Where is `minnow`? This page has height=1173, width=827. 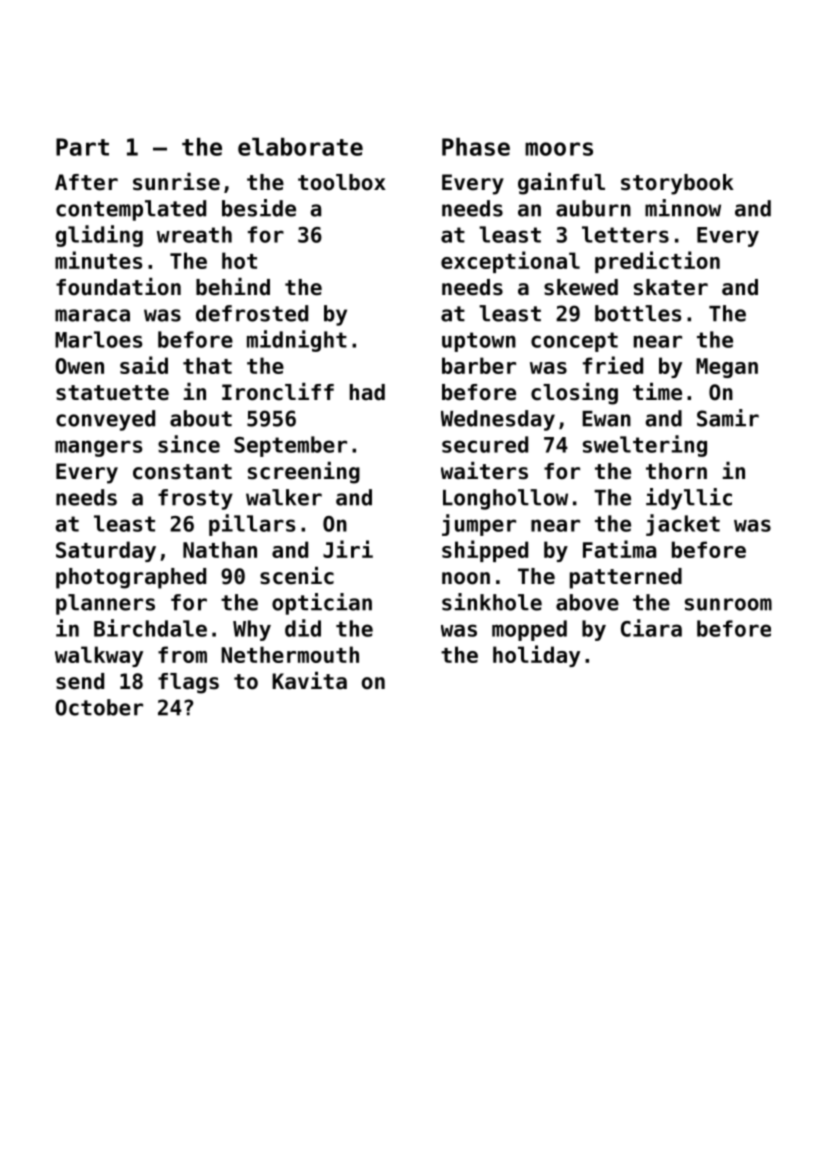
minnow is located at coordinates (683, 208).
